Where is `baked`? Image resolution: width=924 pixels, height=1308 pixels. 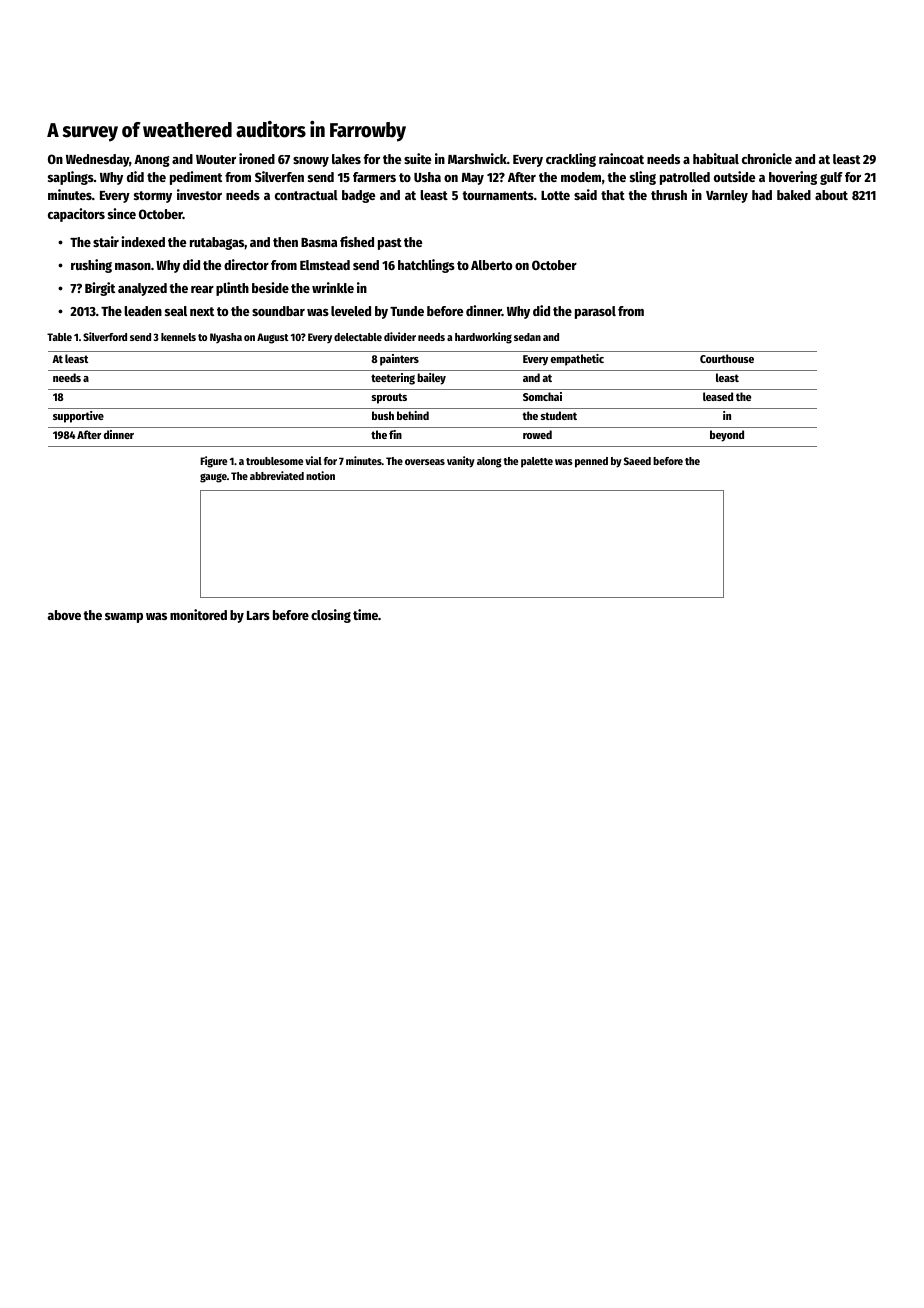
baked is located at coordinates (794, 195).
